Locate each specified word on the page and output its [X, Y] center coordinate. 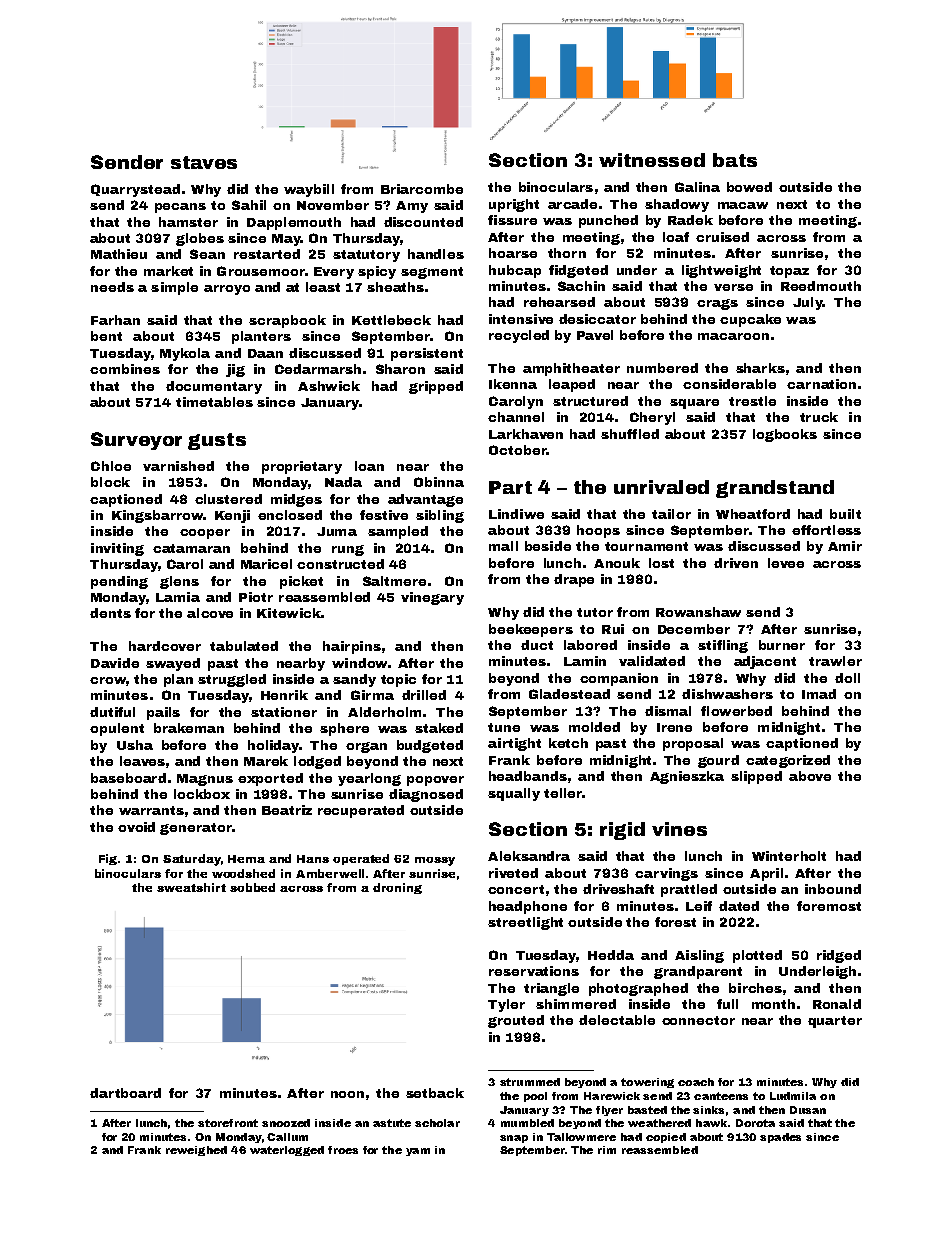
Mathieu [119, 254]
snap [514, 1139]
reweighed [196, 1151]
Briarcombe [422, 189]
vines [679, 829]
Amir [845, 546]
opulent [117, 729]
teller [563, 793]
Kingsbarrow [157, 516]
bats [735, 160]
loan [369, 466]
